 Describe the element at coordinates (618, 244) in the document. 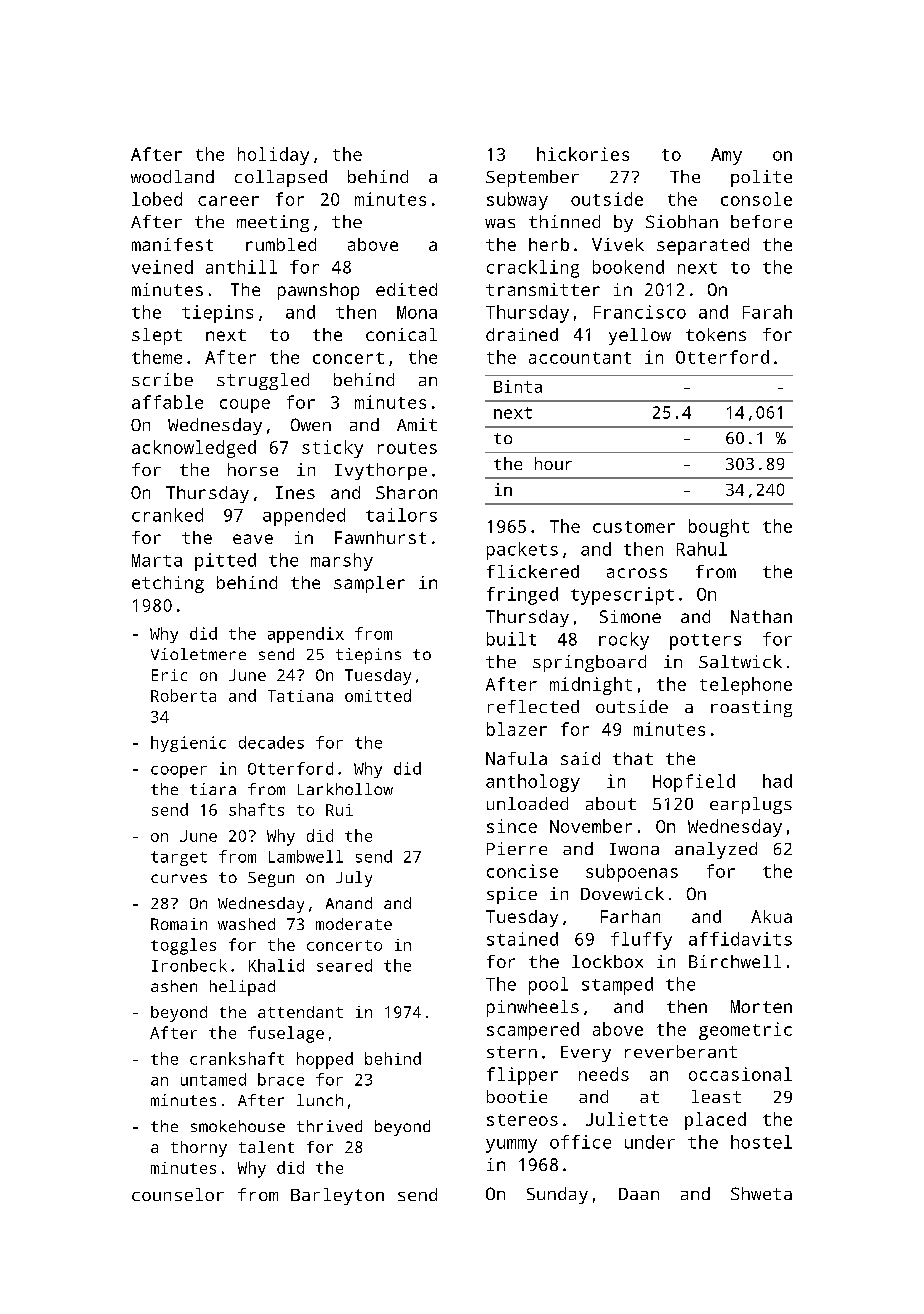

I see `Vivek` at that location.
